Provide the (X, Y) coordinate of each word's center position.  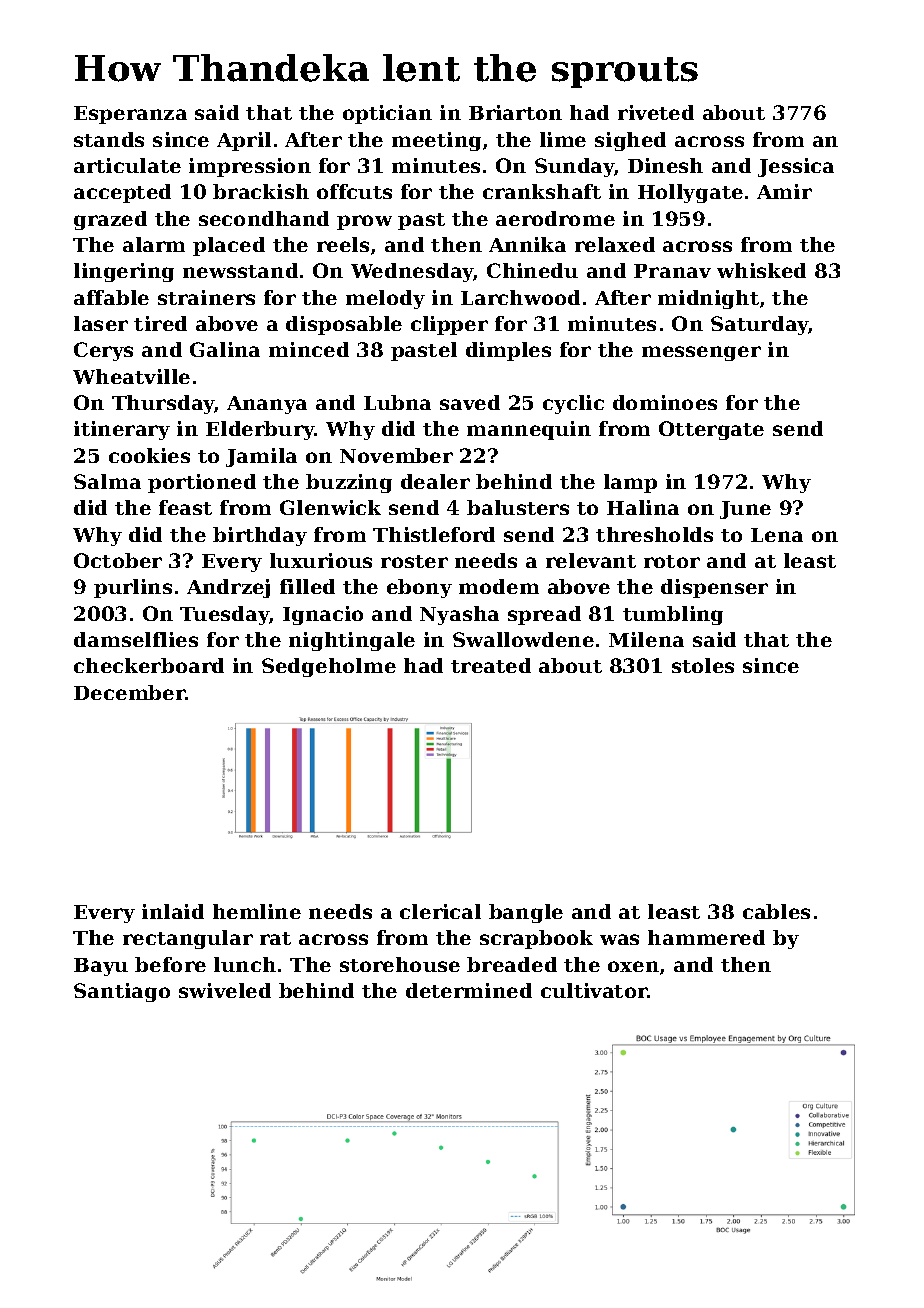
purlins (133, 588)
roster (414, 561)
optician (387, 114)
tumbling (673, 615)
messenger (701, 353)
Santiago (122, 992)
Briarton (515, 112)
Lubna (397, 402)
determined (469, 990)
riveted (656, 112)
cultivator (594, 990)
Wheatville (131, 376)
